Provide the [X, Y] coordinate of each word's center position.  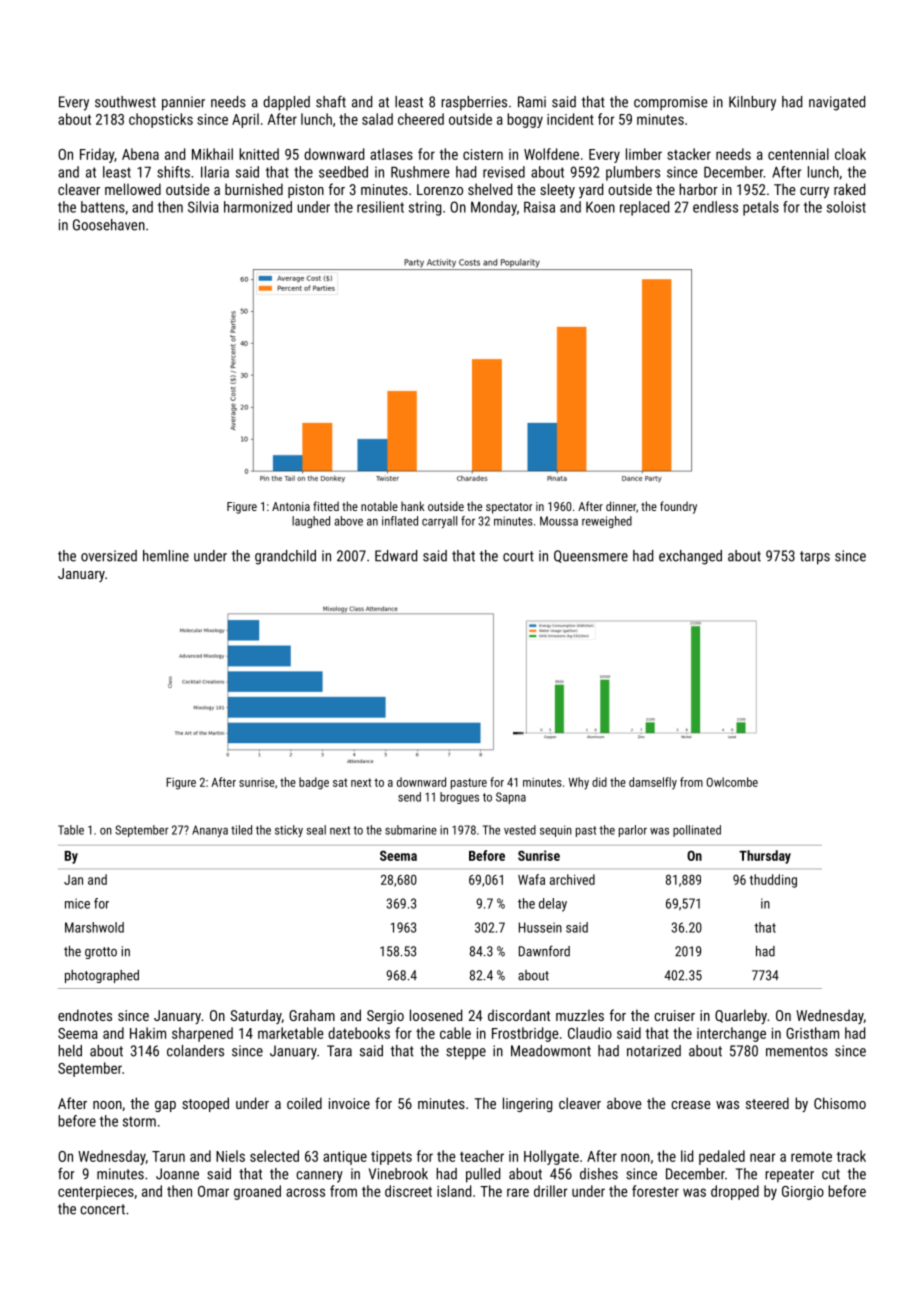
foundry [678, 507]
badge [314, 783]
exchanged [690, 557]
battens [103, 207]
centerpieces [96, 1193]
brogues [459, 798]
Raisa [539, 207]
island [454, 1191]
